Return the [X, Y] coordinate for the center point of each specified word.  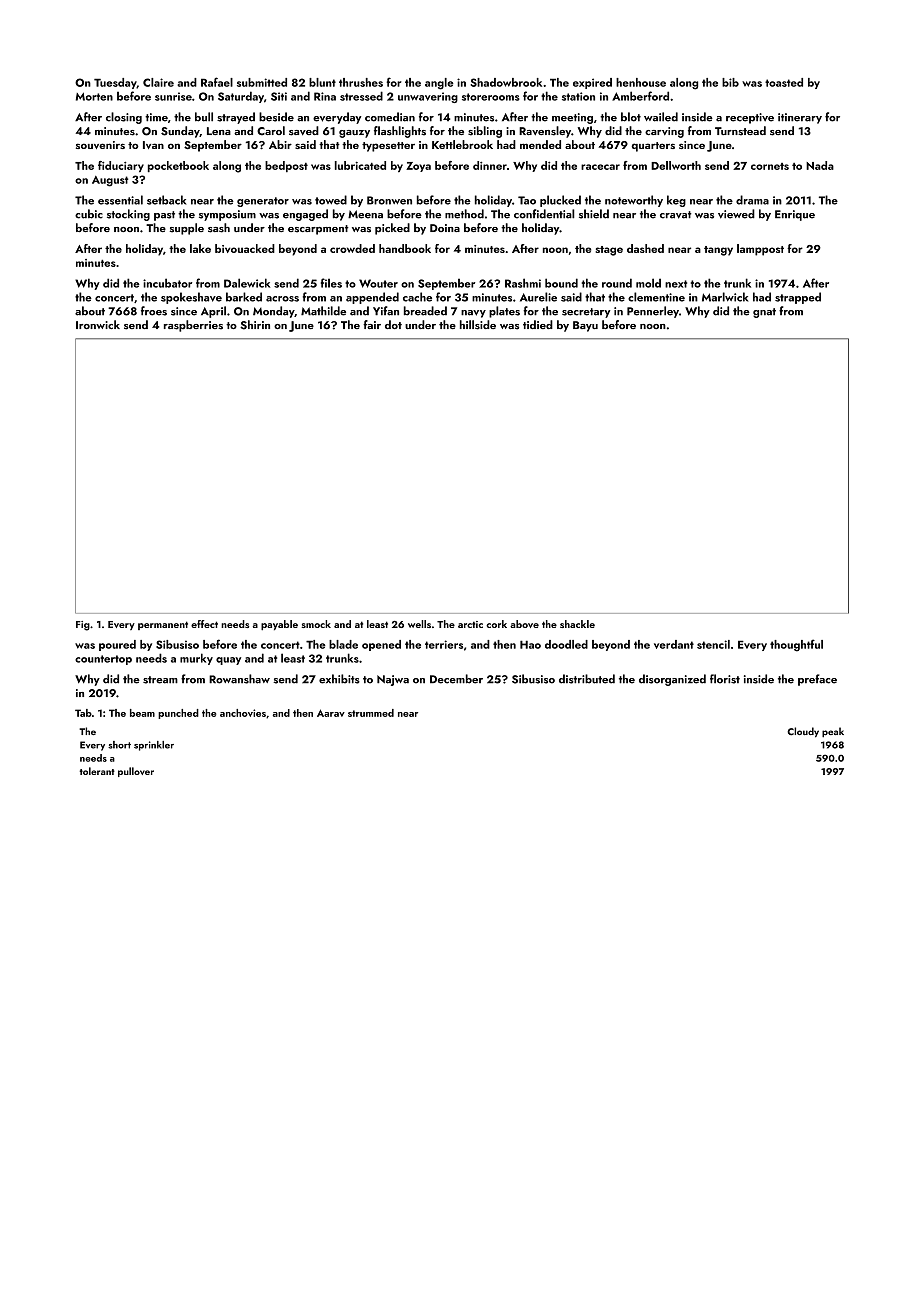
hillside [478, 325]
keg [676, 201]
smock [316, 624]
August [110, 181]
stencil [713, 644]
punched [178, 714]
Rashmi [523, 283]
